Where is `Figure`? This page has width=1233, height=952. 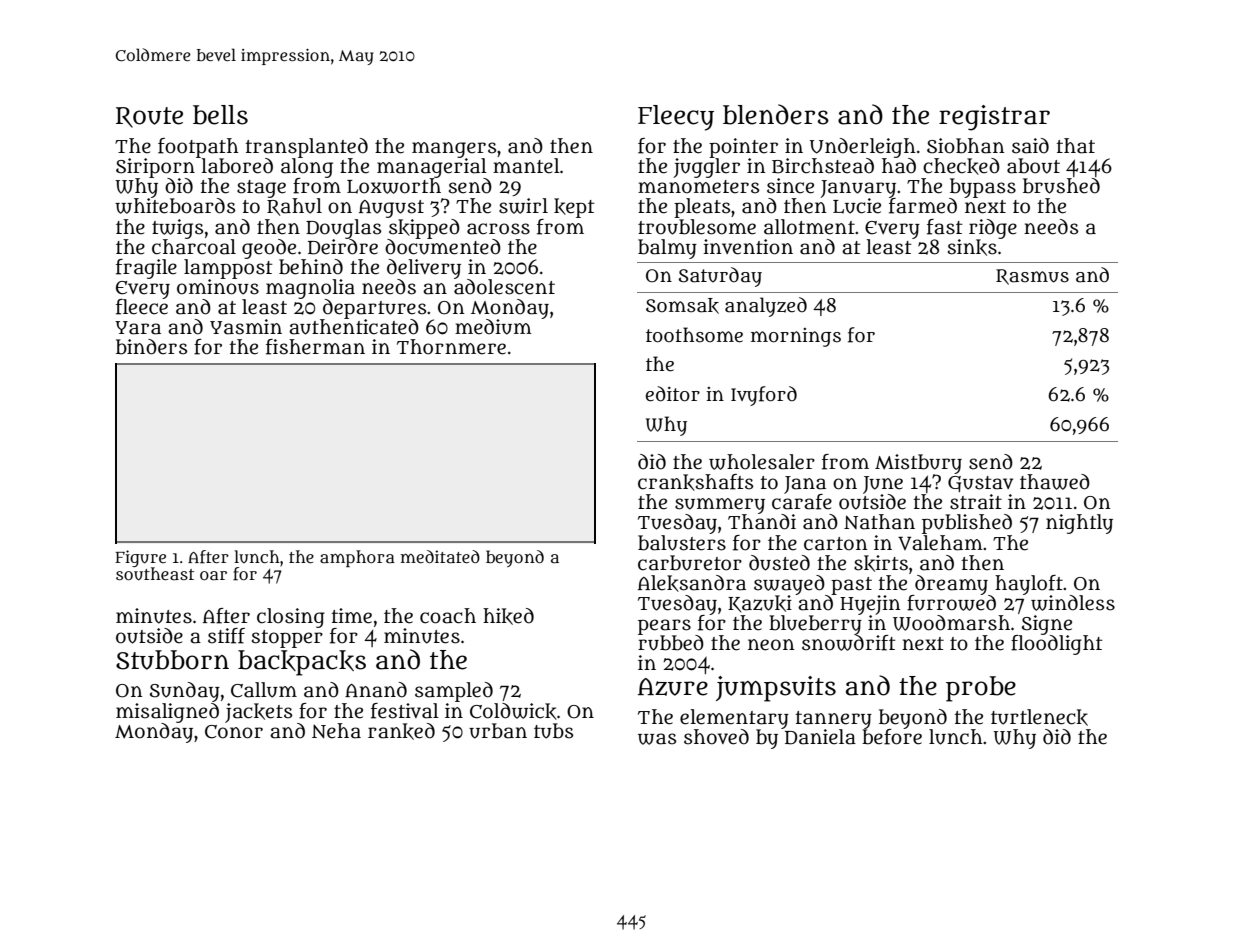 Figure is located at coordinates (140, 558).
